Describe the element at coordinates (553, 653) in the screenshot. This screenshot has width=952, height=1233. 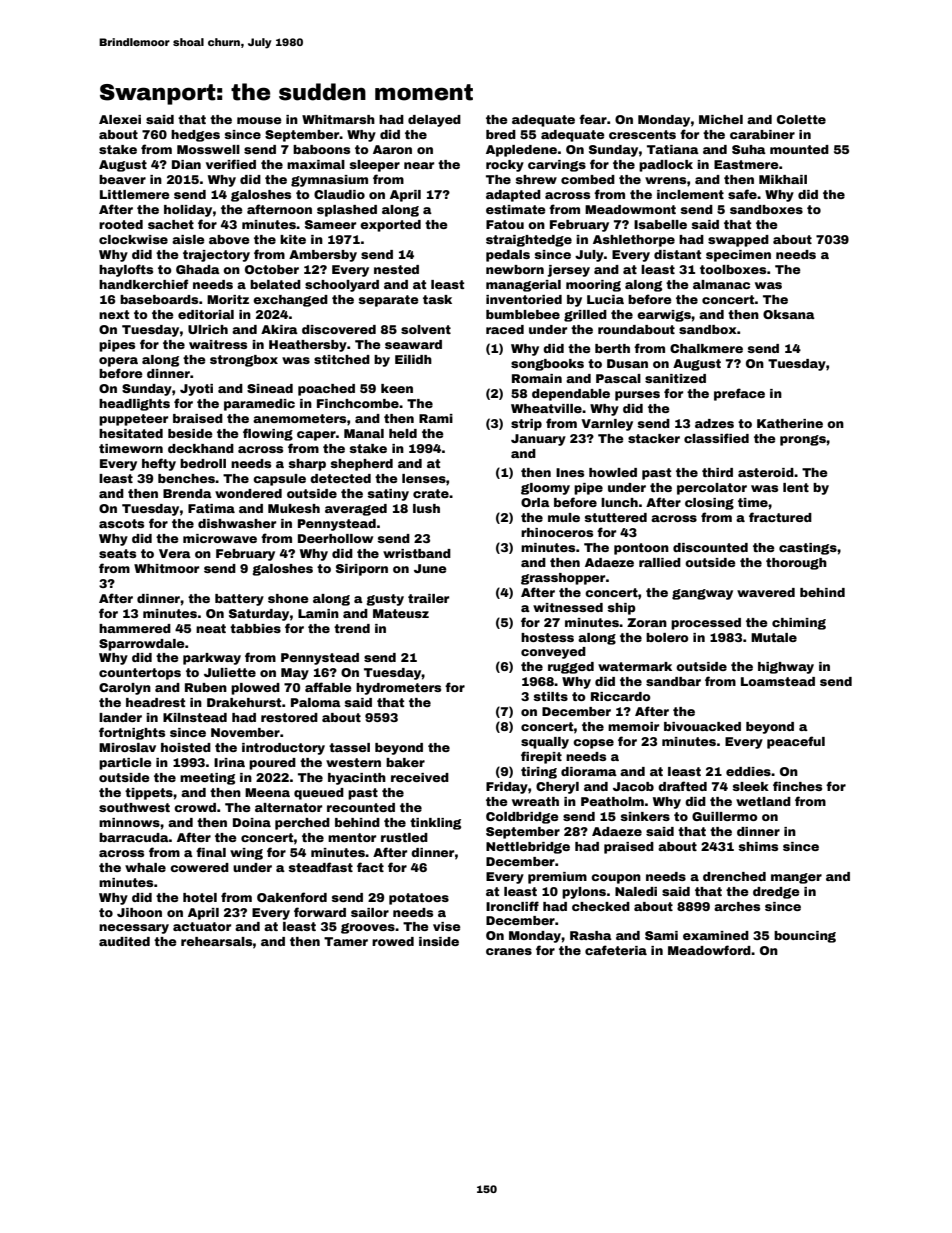
I see `conveyed` at that location.
